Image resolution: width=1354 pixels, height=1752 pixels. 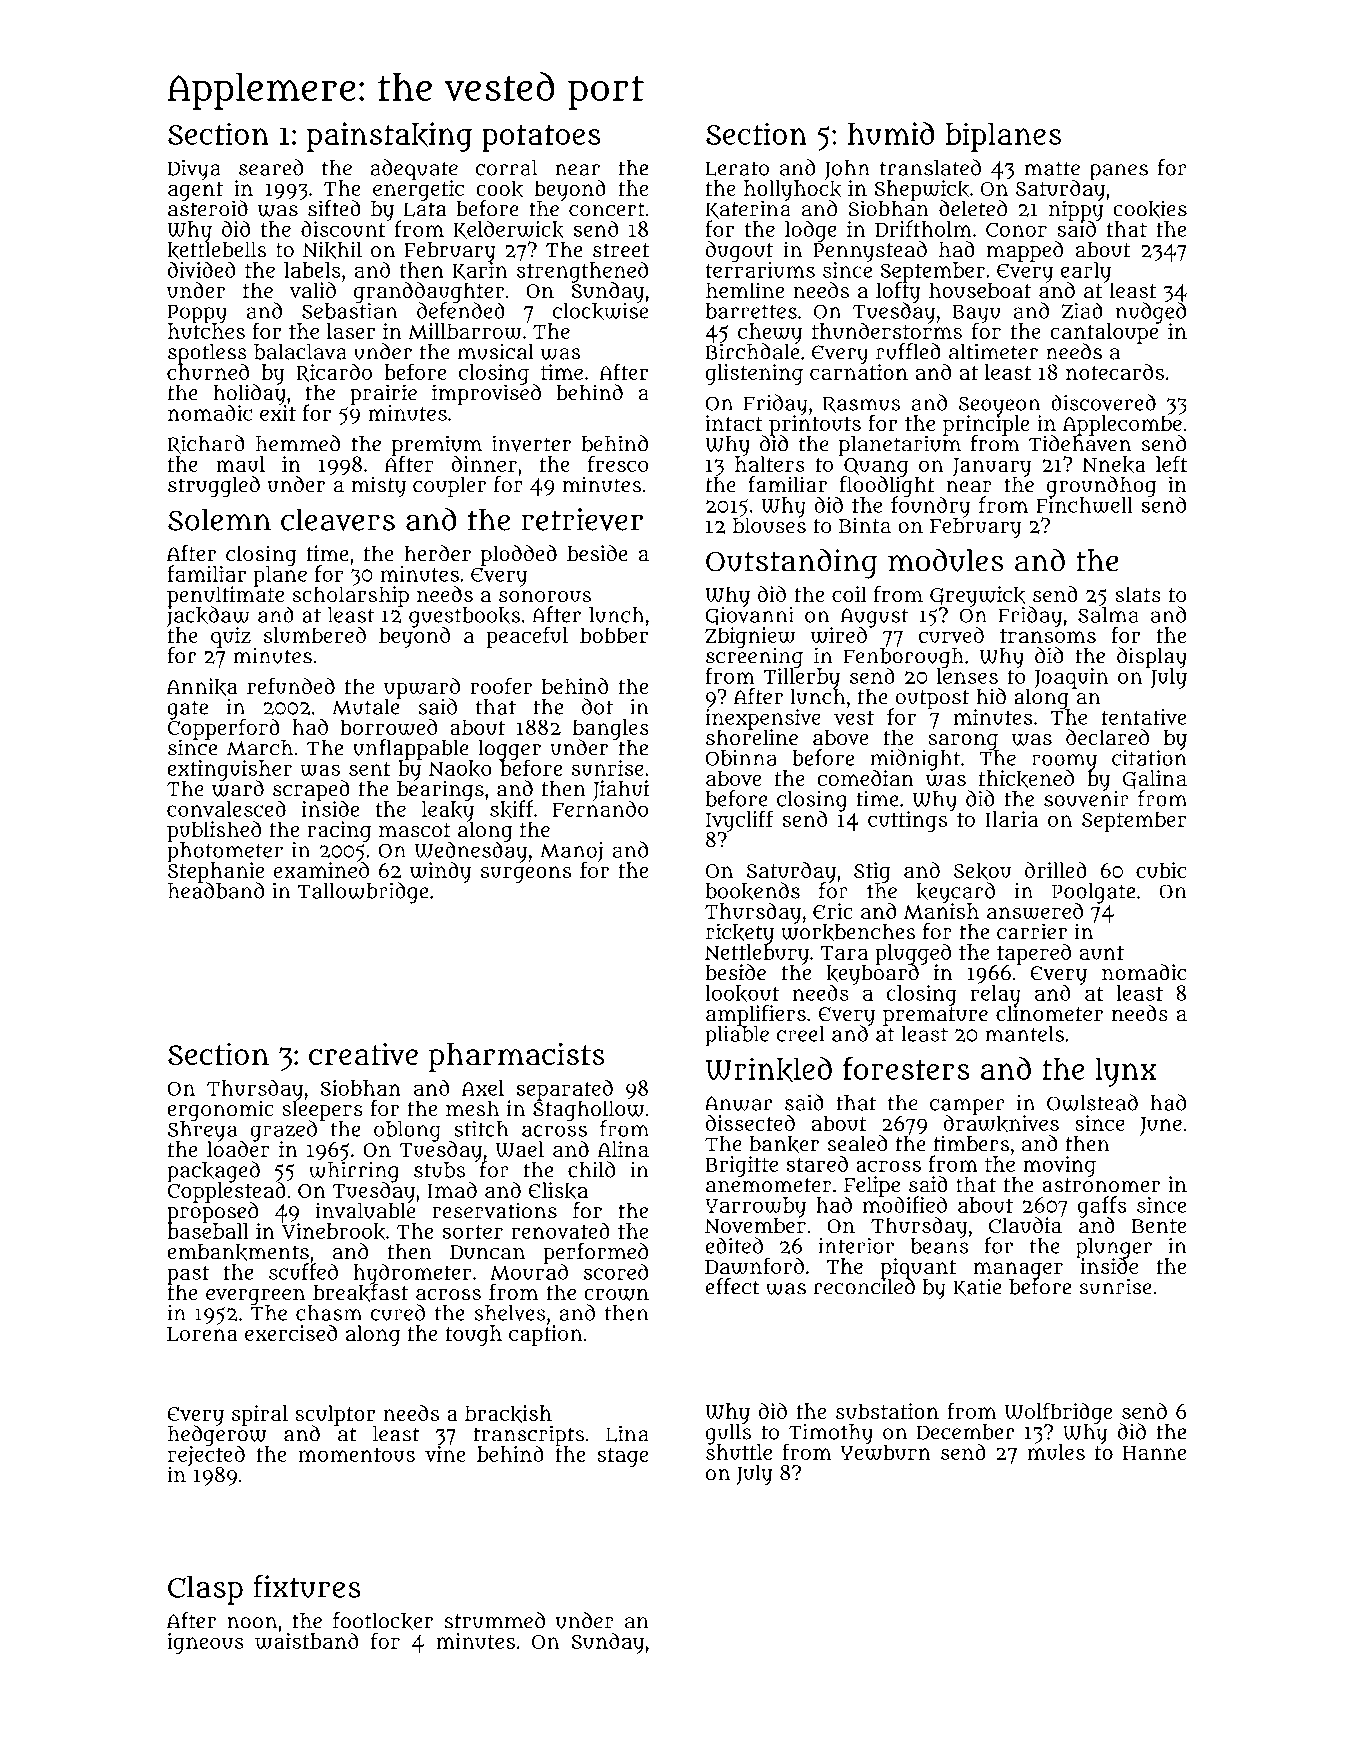 What do you see at coordinates (1138, 594) in the page?
I see `slats` at bounding box center [1138, 594].
